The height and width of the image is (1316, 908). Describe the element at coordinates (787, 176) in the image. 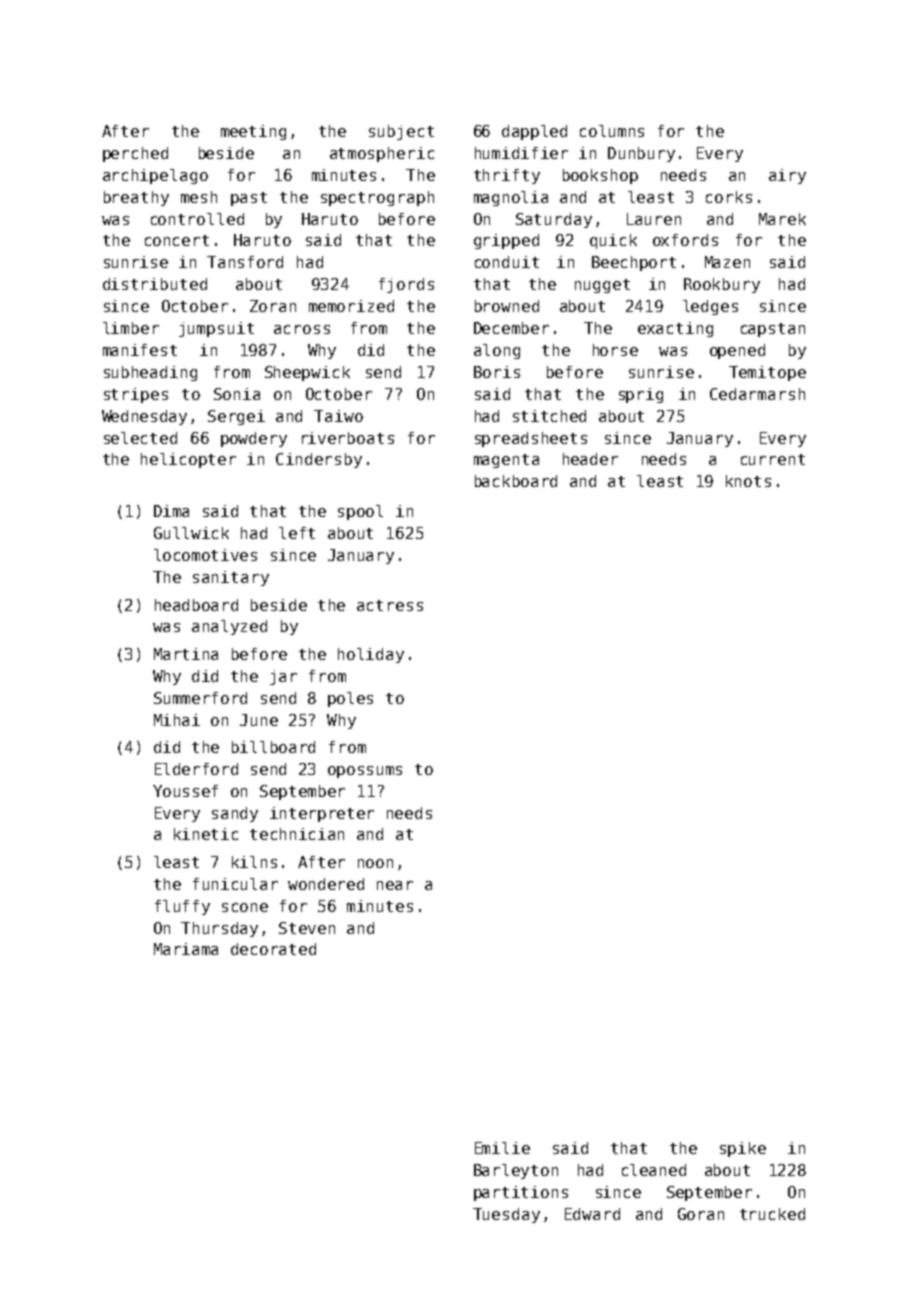

I see `airy` at that location.
